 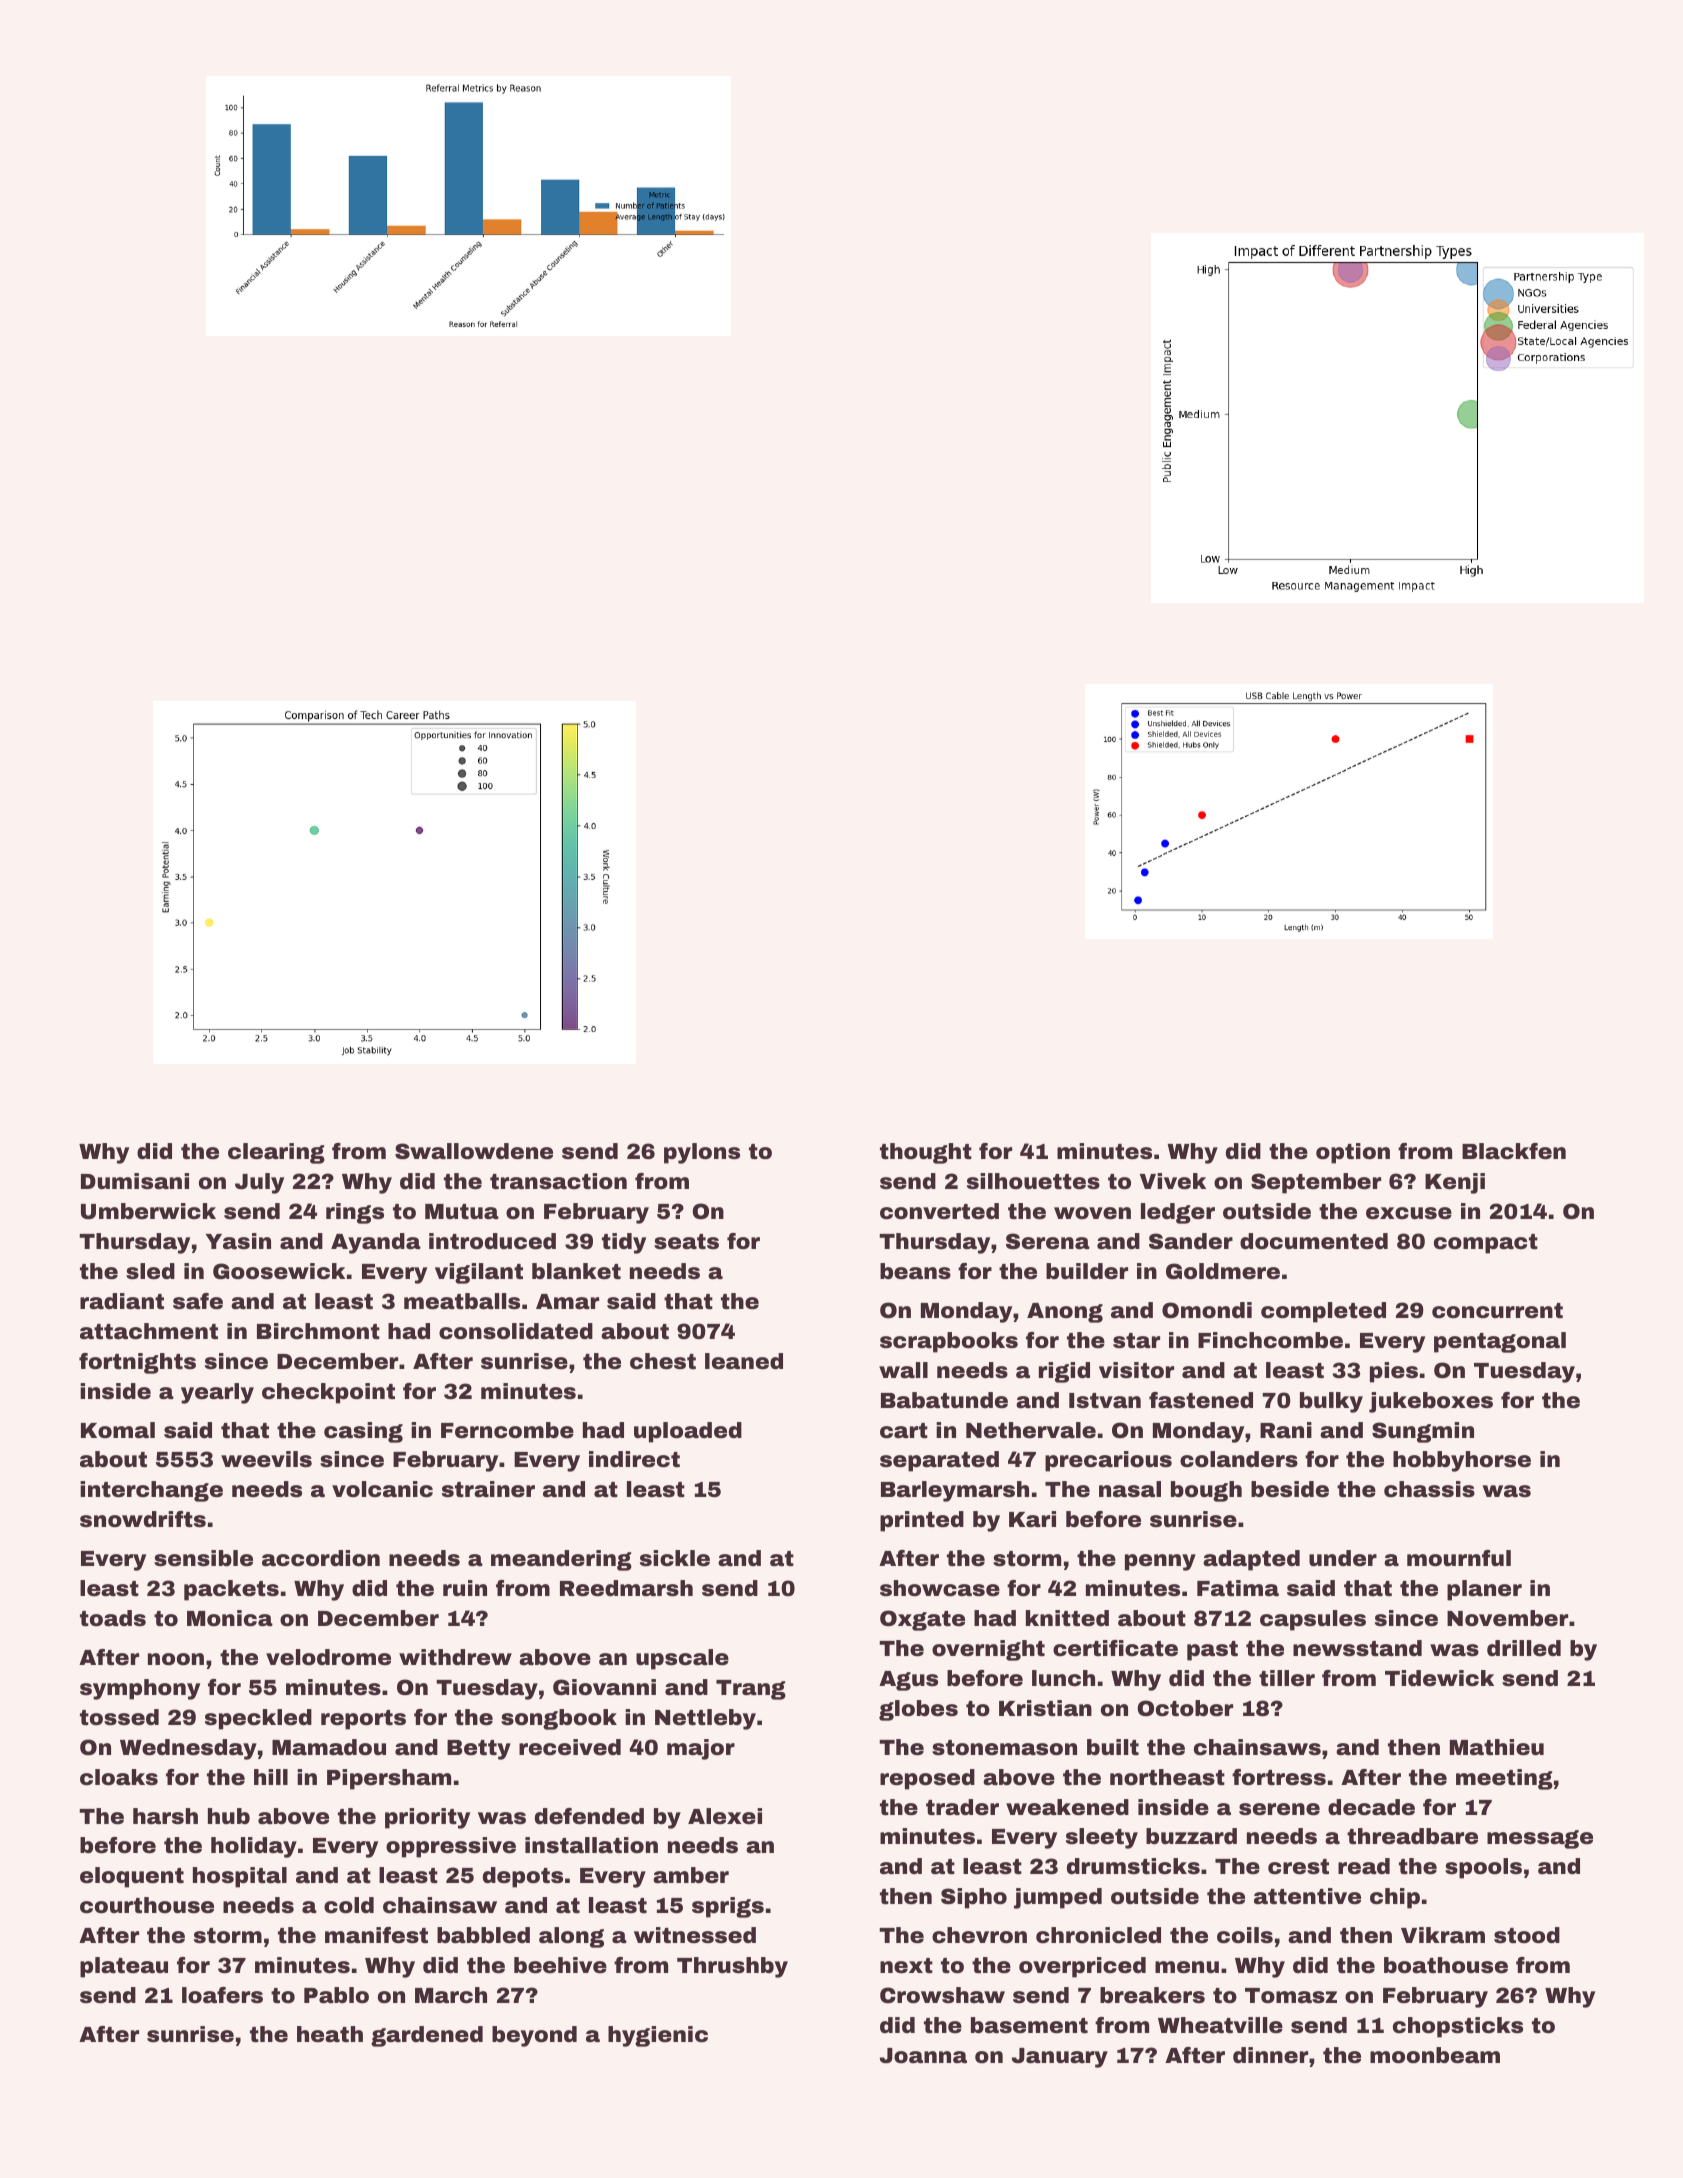 What do you see at coordinates (1458, 2027) in the page?
I see `chopsticks` at bounding box center [1458, 2027].
